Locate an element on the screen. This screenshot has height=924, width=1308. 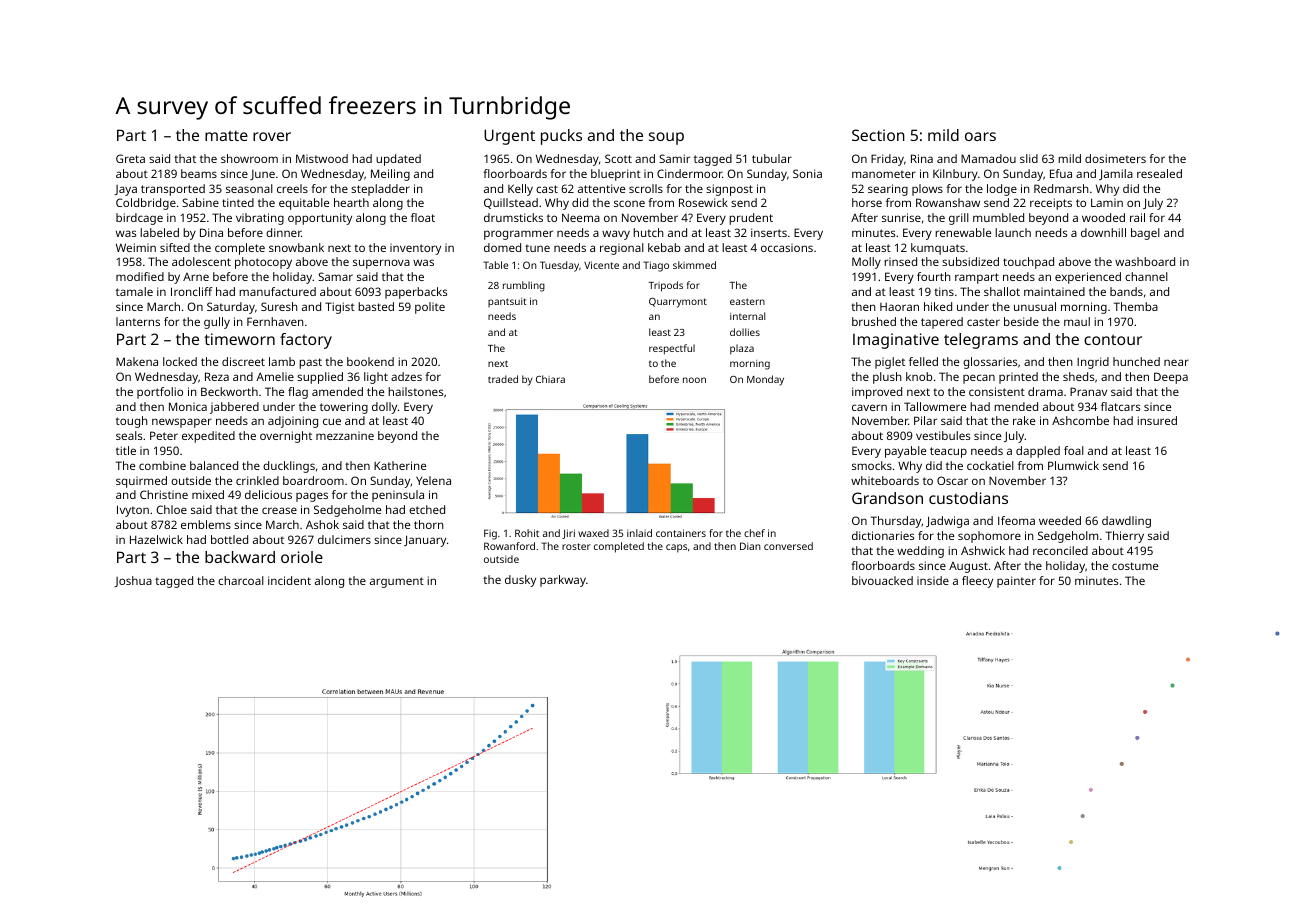
towering is located at coordinates (344, 408).
